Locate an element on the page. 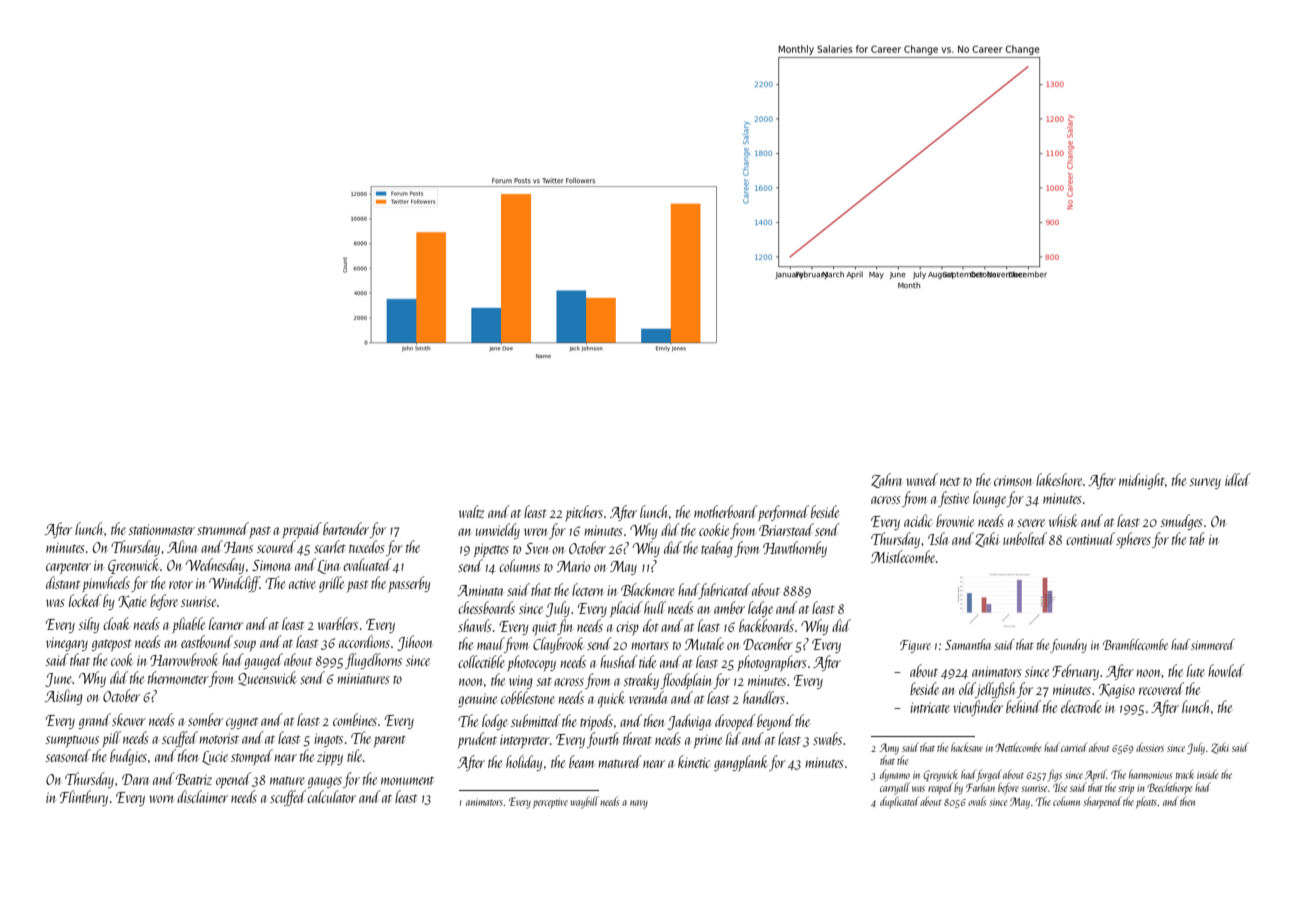 The image size is (1308, 924). evaluated is located at coordinates (367, 564).
